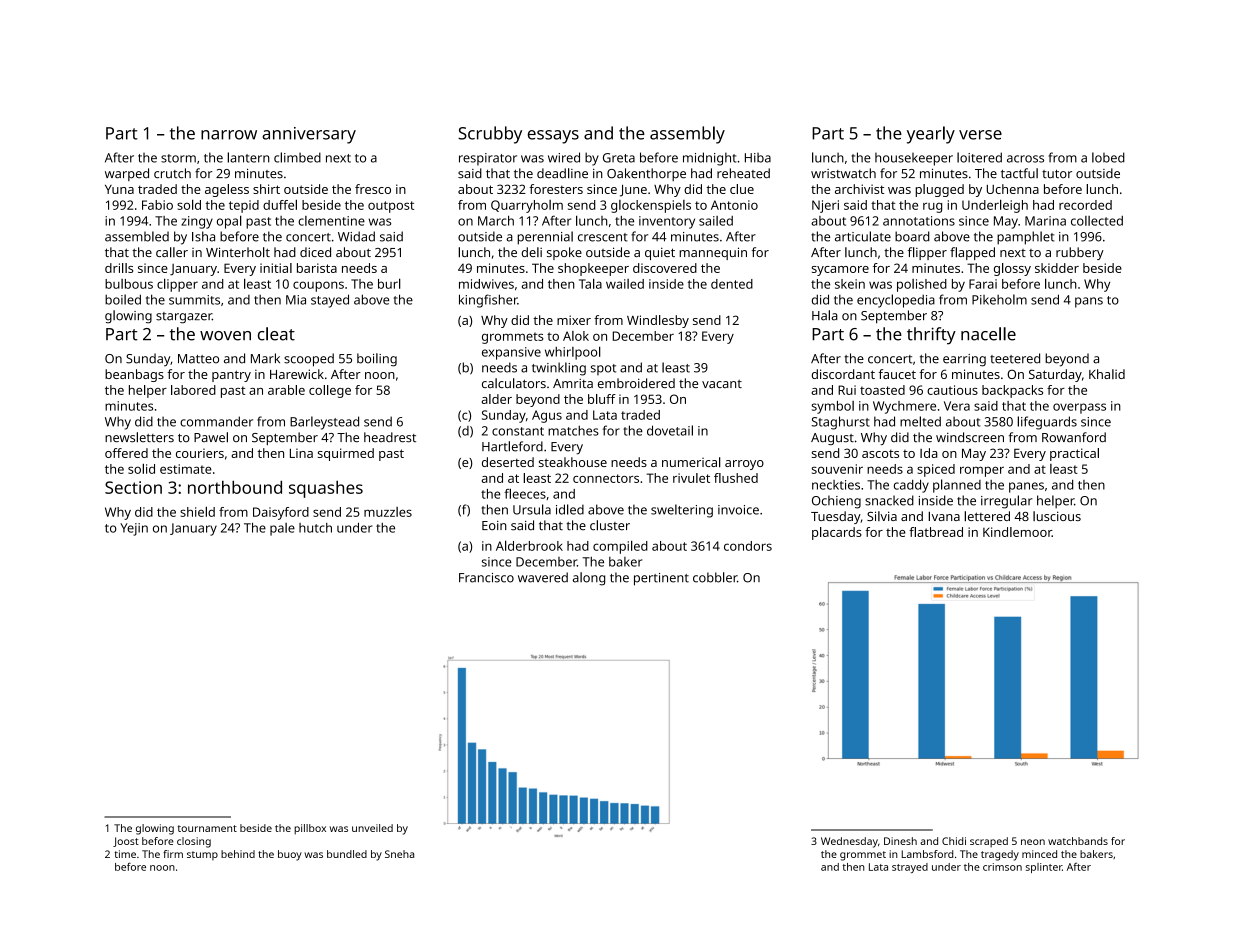 The height and width of the document is (952, 1233). I want to click on constant, so click(518, 431).
